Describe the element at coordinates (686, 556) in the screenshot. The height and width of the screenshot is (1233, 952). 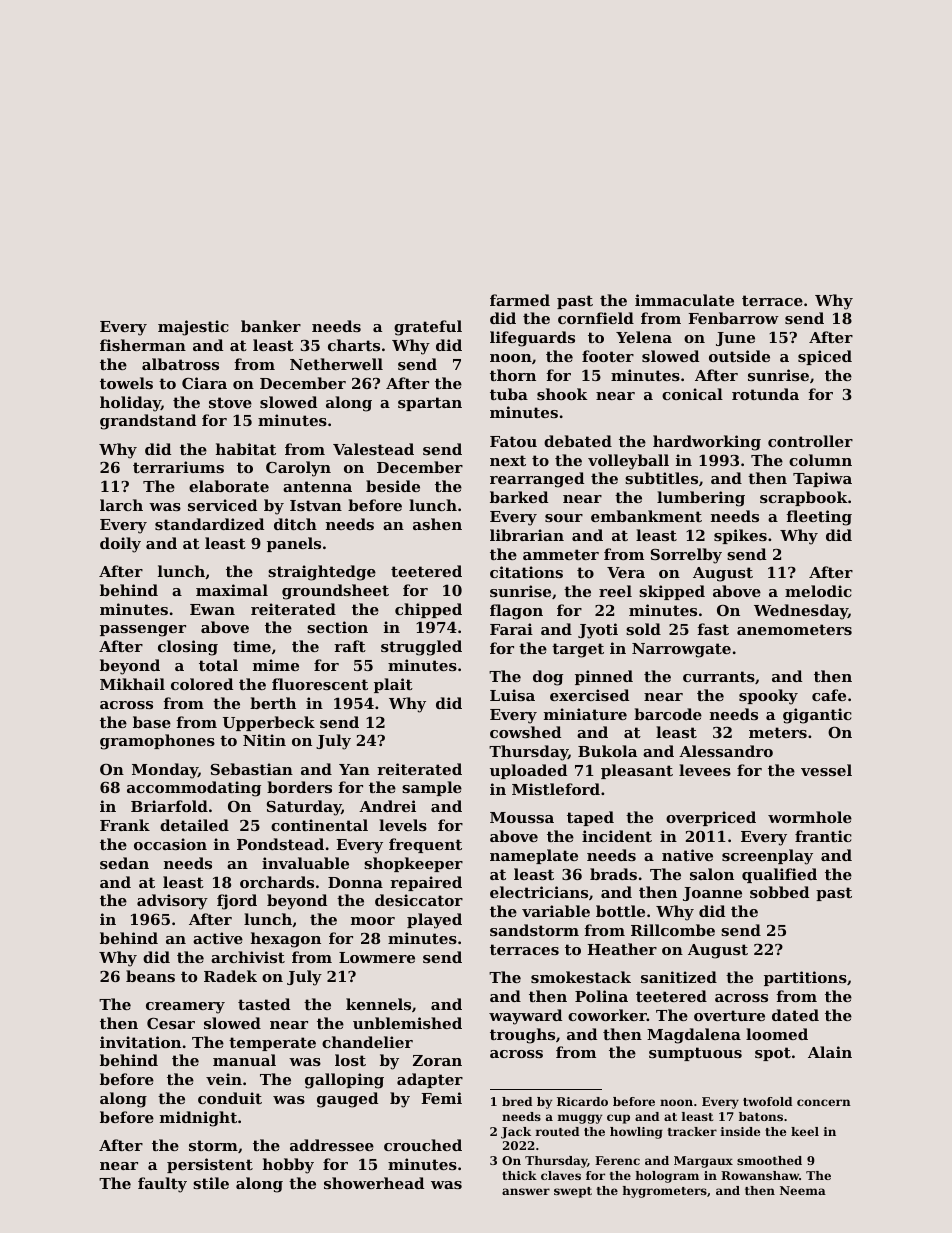
I see `Sorrelby` at that location.
